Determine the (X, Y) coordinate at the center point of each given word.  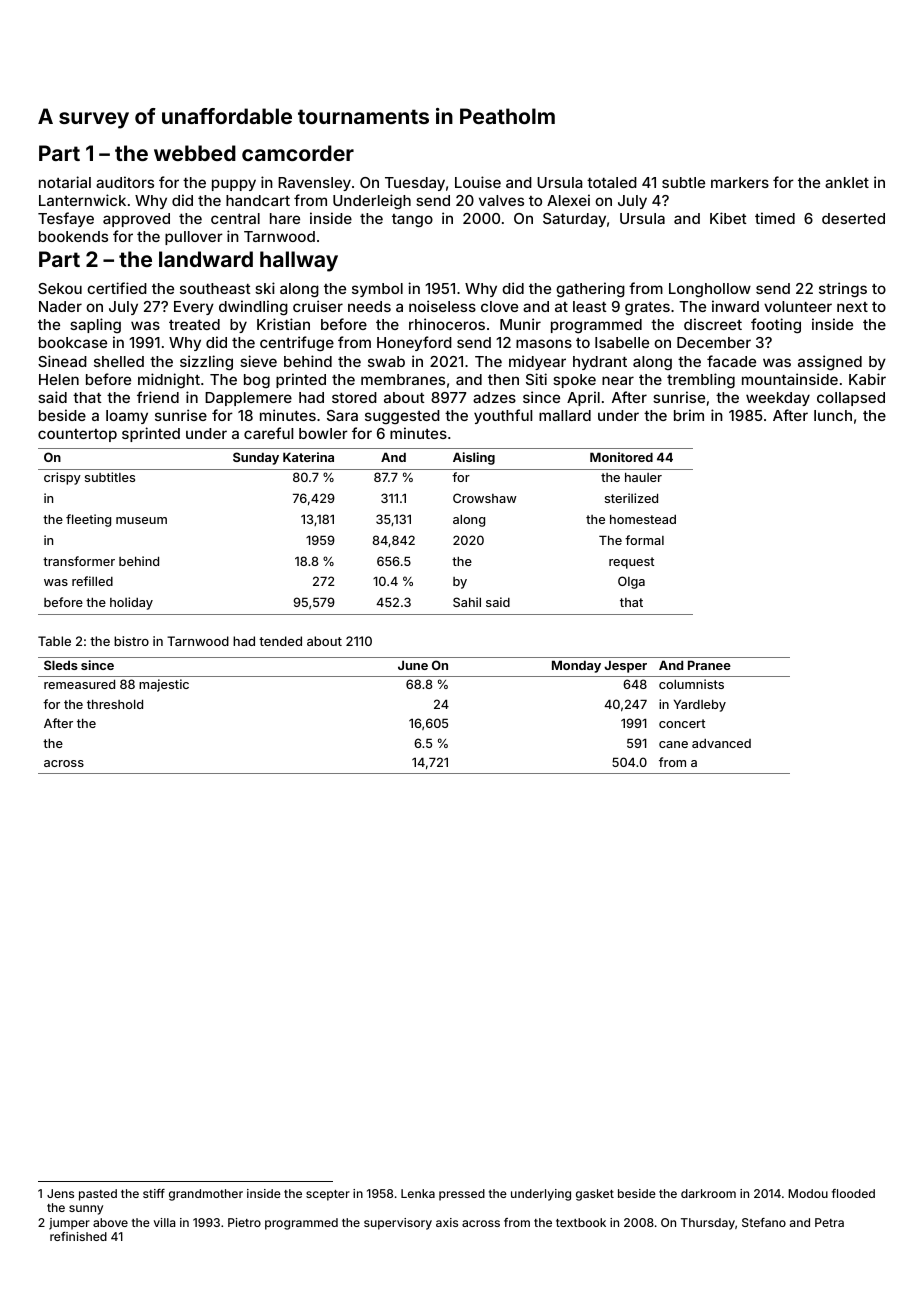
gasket (595, 1195)
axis (447, 1222)
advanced (721, 743)
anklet (847, 182)
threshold (115, 704)
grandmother (206, 1195)
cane (673, 744)
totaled (612, 182)
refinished (78, 1236)
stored (354, 397)
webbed (195, 153)
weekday (778, 399)
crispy (62, 478)
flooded (853, 1193)
